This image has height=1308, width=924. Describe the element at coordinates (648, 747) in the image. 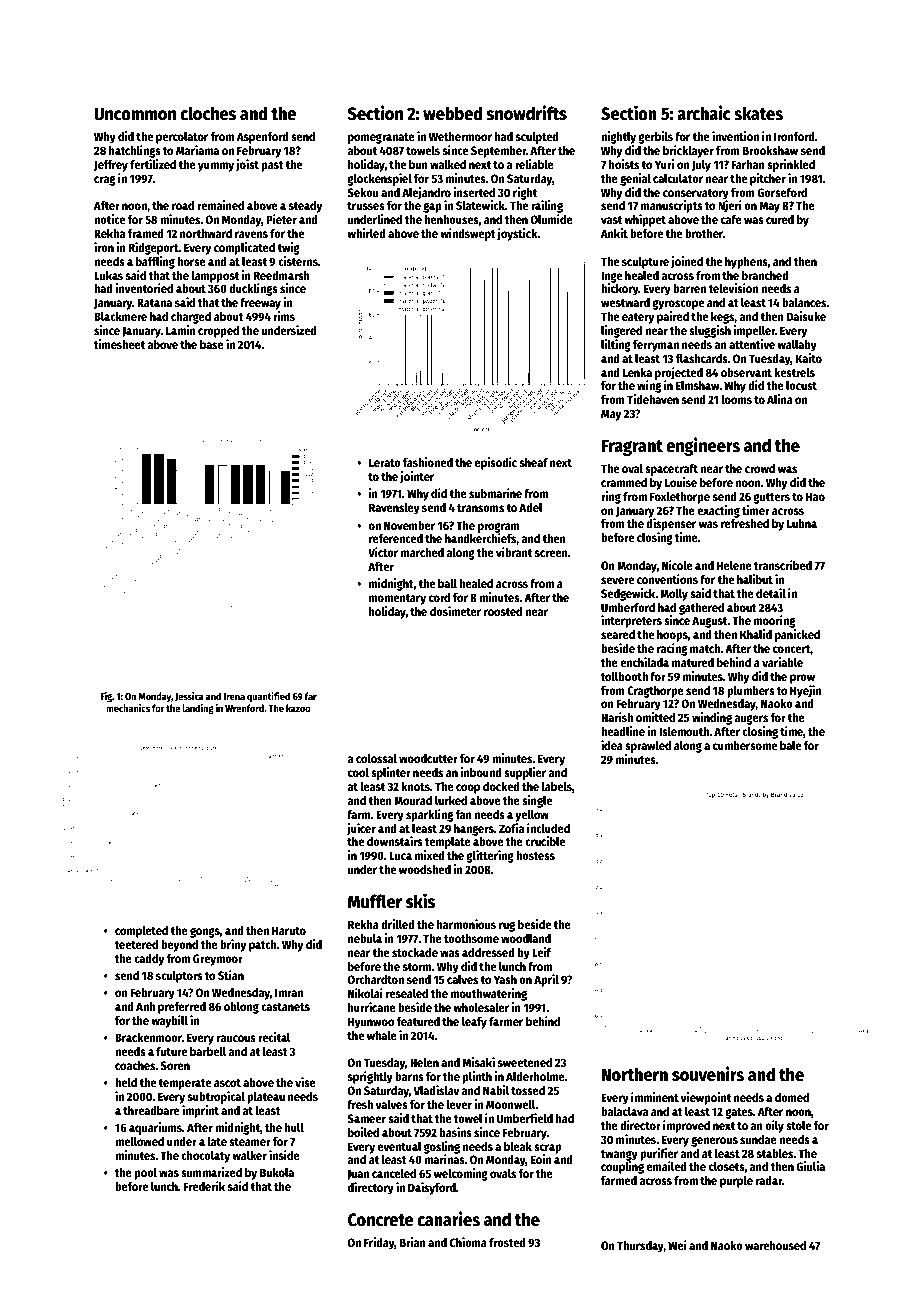

I see `sprawled` at that location.
